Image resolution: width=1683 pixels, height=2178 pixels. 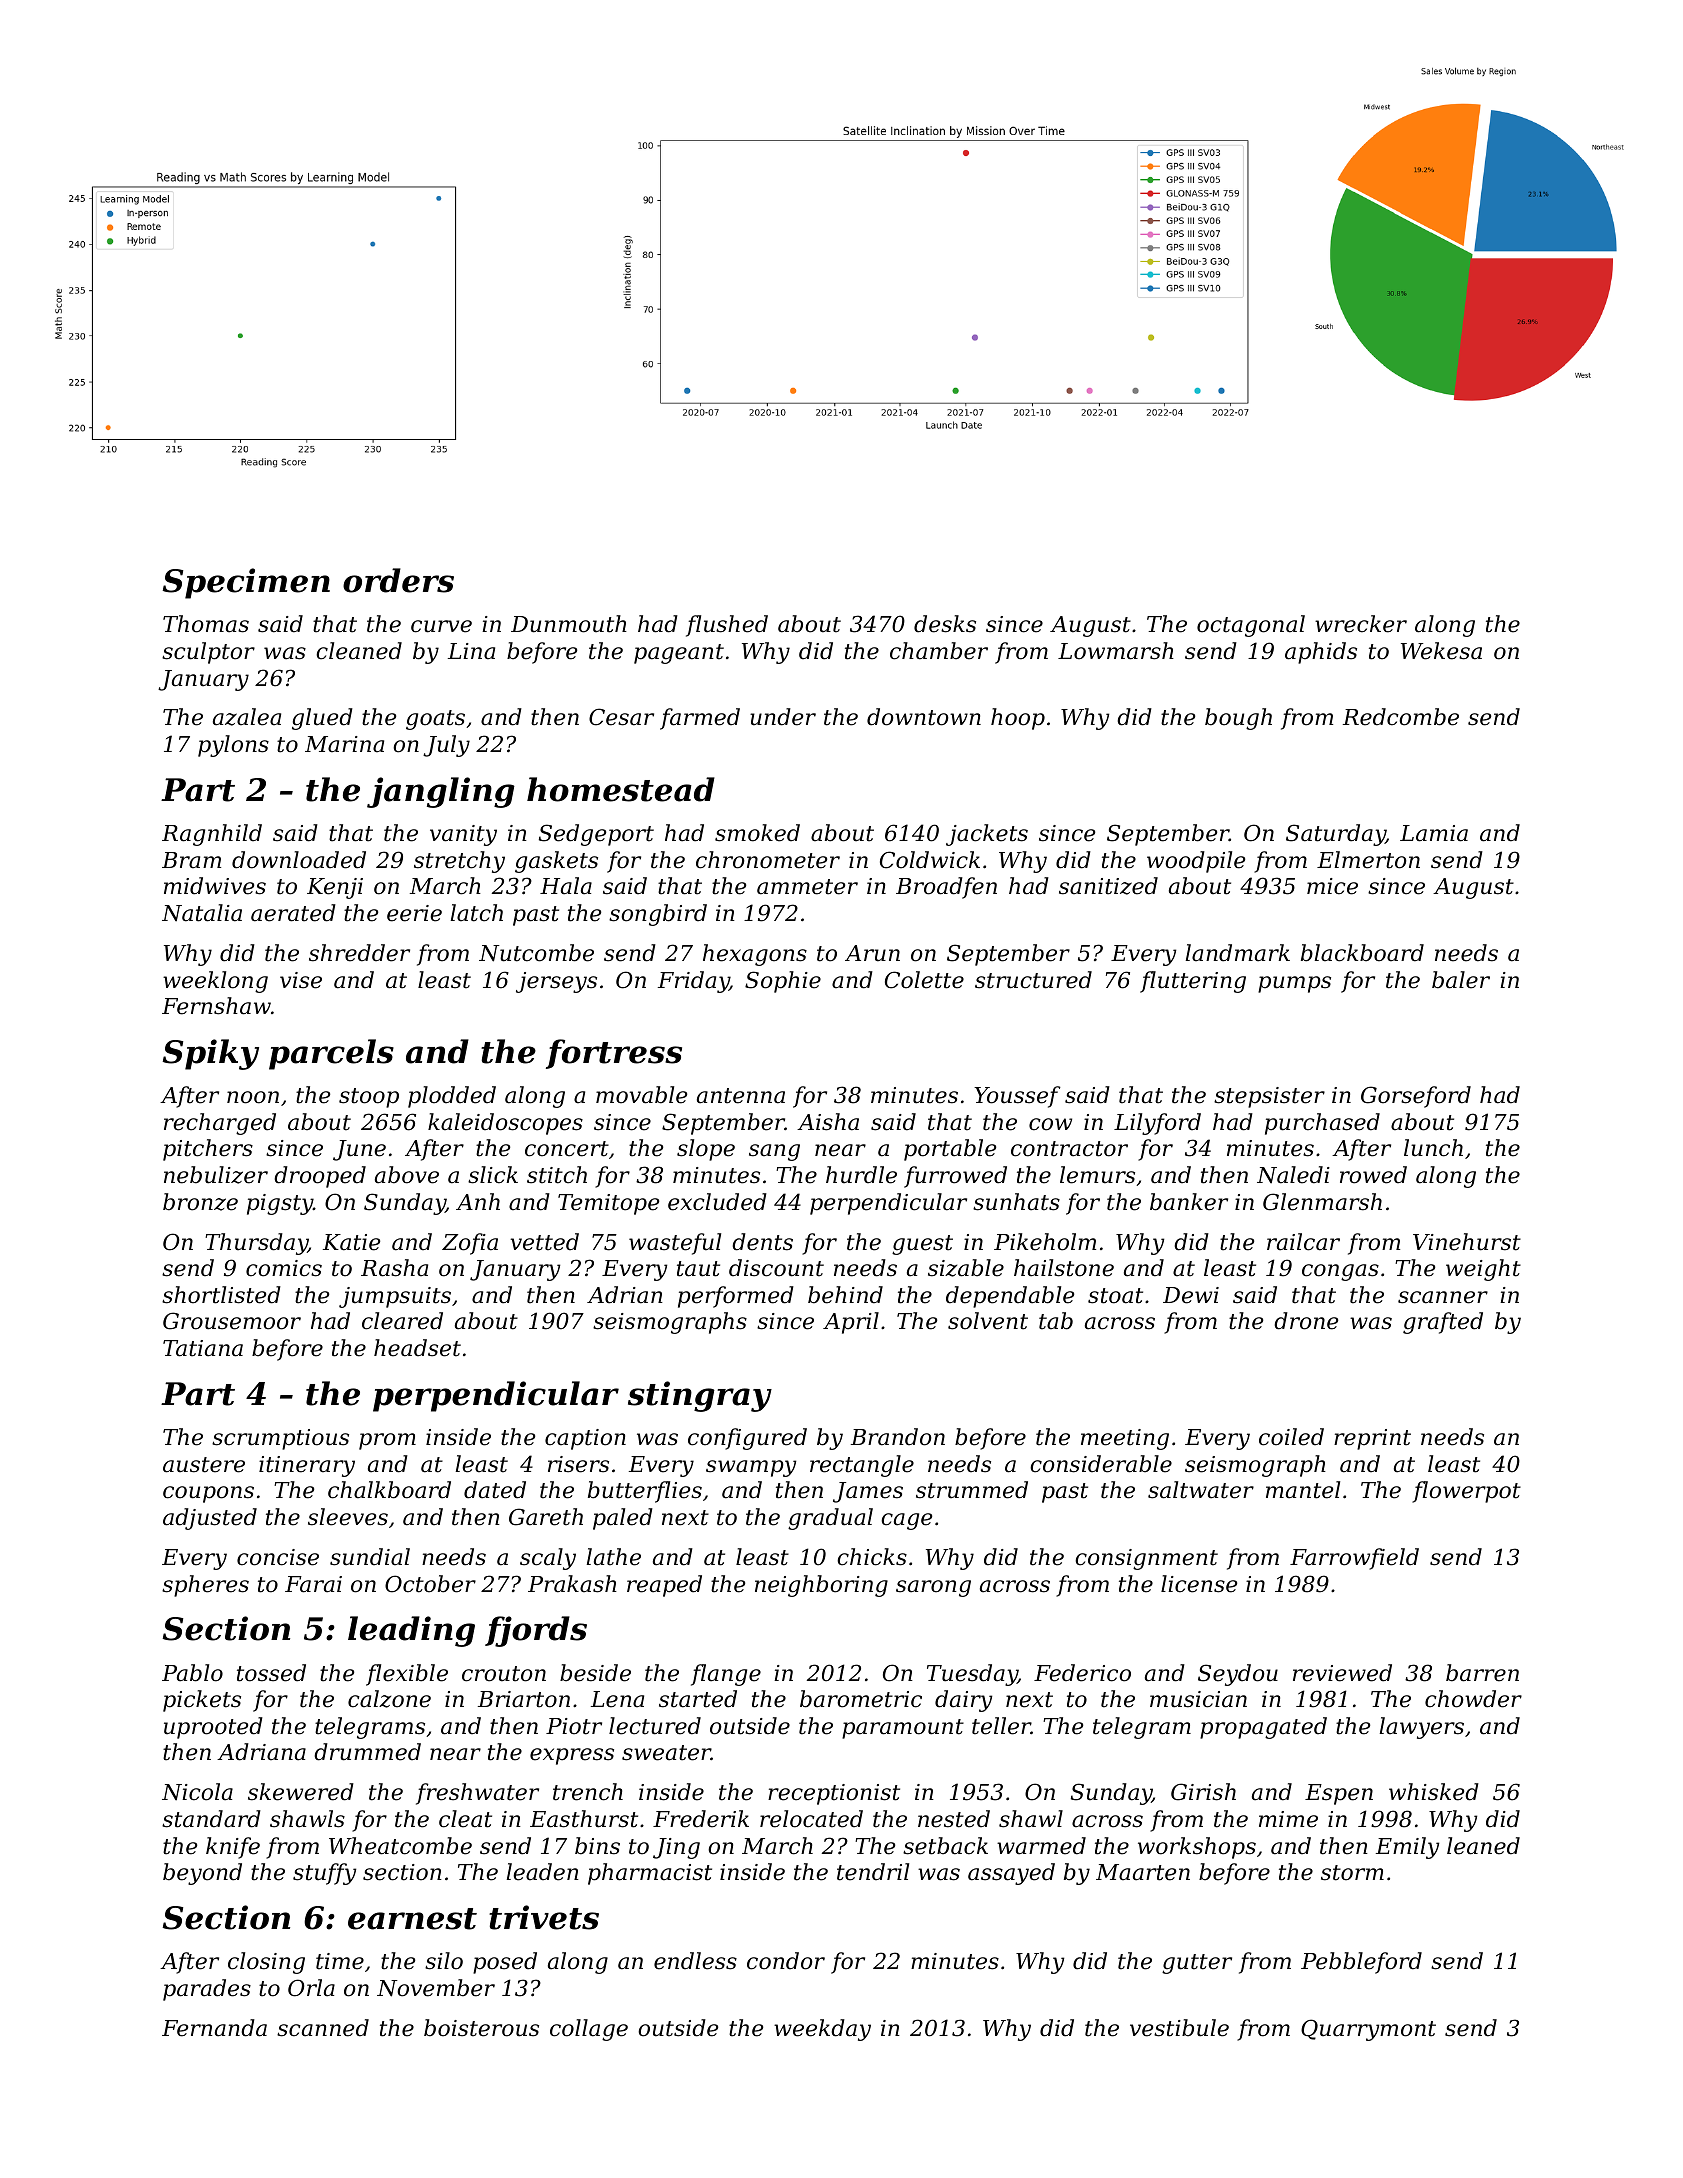 What do you see at coordinates (1461, 980) in the screenshot?
I see `baler` at bounding box center [1461, 980].
